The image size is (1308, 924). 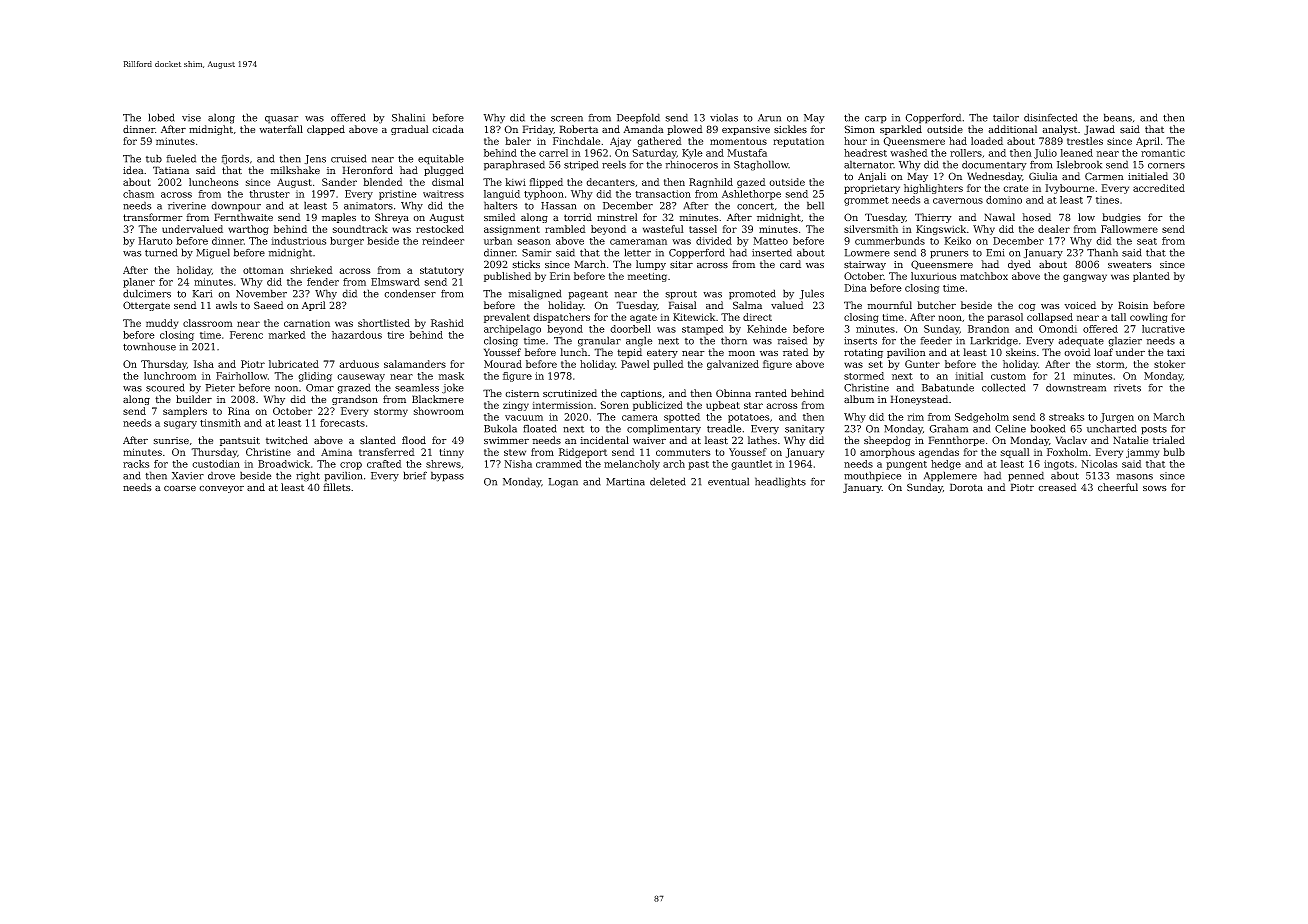 I want to click on seat, so click(x=1147, y=241).
